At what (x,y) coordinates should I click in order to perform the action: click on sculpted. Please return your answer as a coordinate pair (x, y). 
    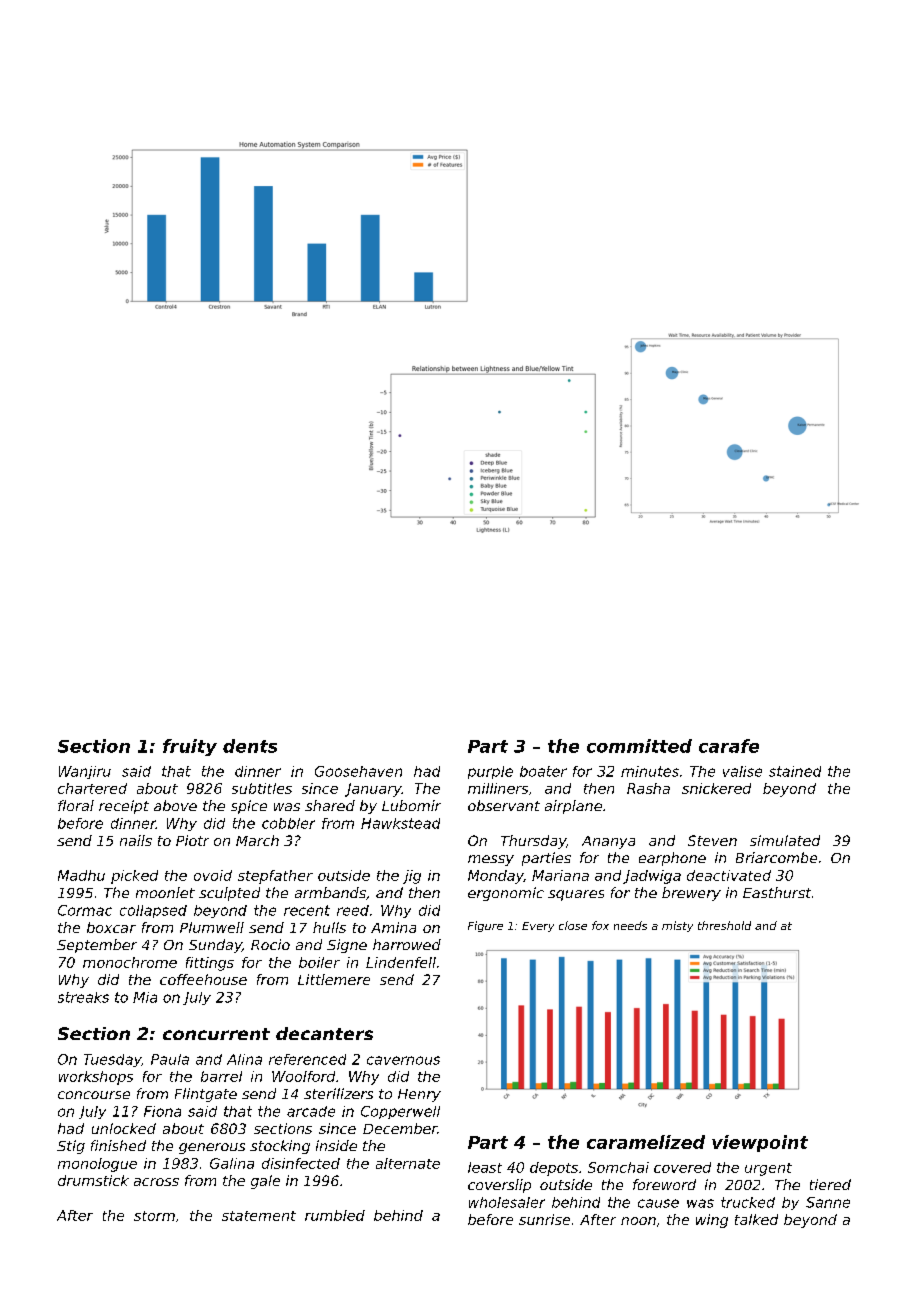
    Looking at the image, I should click on (229, 894).
